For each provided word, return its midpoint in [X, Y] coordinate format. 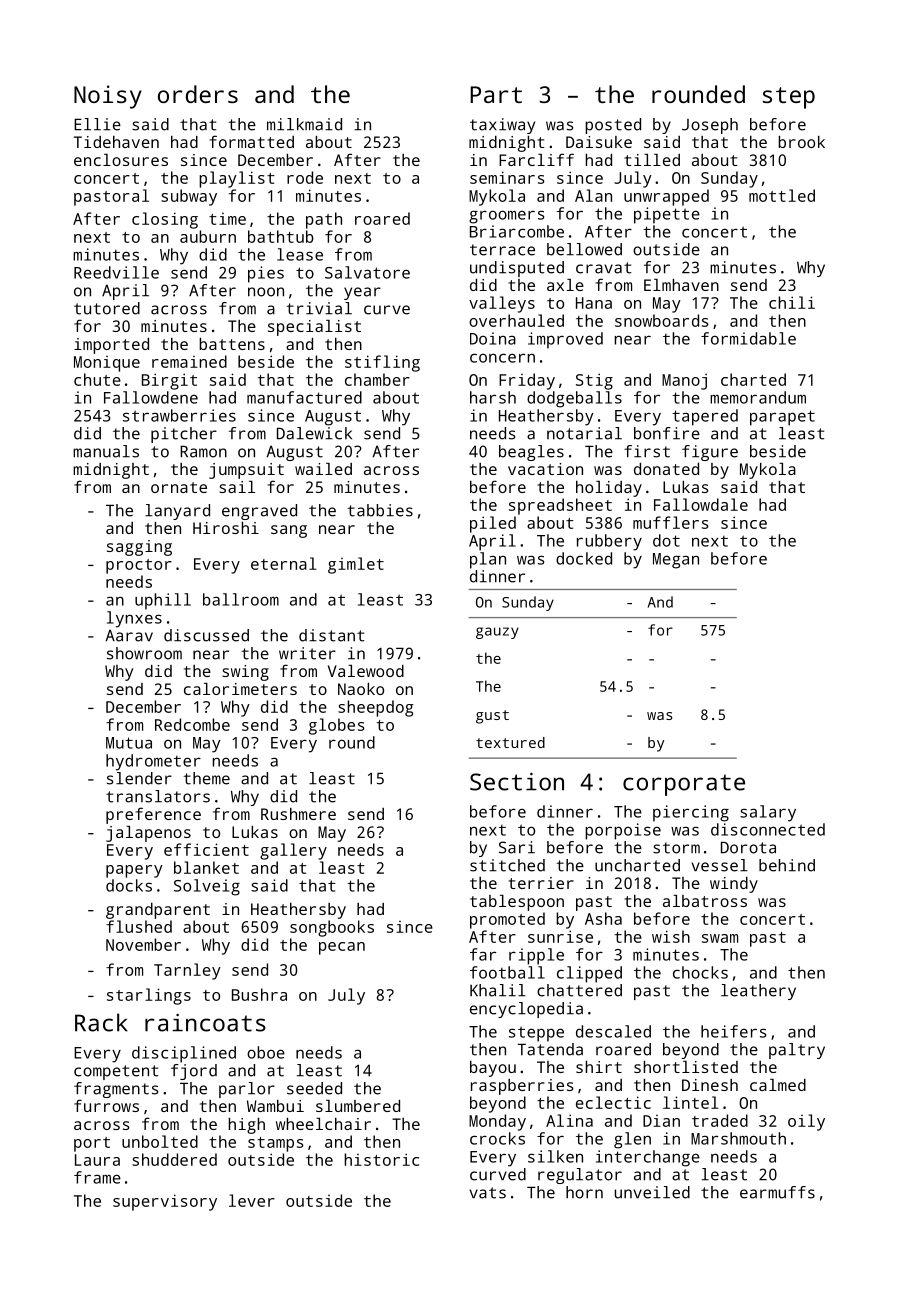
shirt [599, 1067]
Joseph [710, 126]
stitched [507, 865]
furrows [106, 1105]
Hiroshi [226, 528]
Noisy [108, 97]
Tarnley [187, 971]
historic [381, 1159]
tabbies [380, 510]
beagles [531, 453]
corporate [684, 785]
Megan [676, 561]
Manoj [684, 382]
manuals [106, 451]
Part [496, 94]
